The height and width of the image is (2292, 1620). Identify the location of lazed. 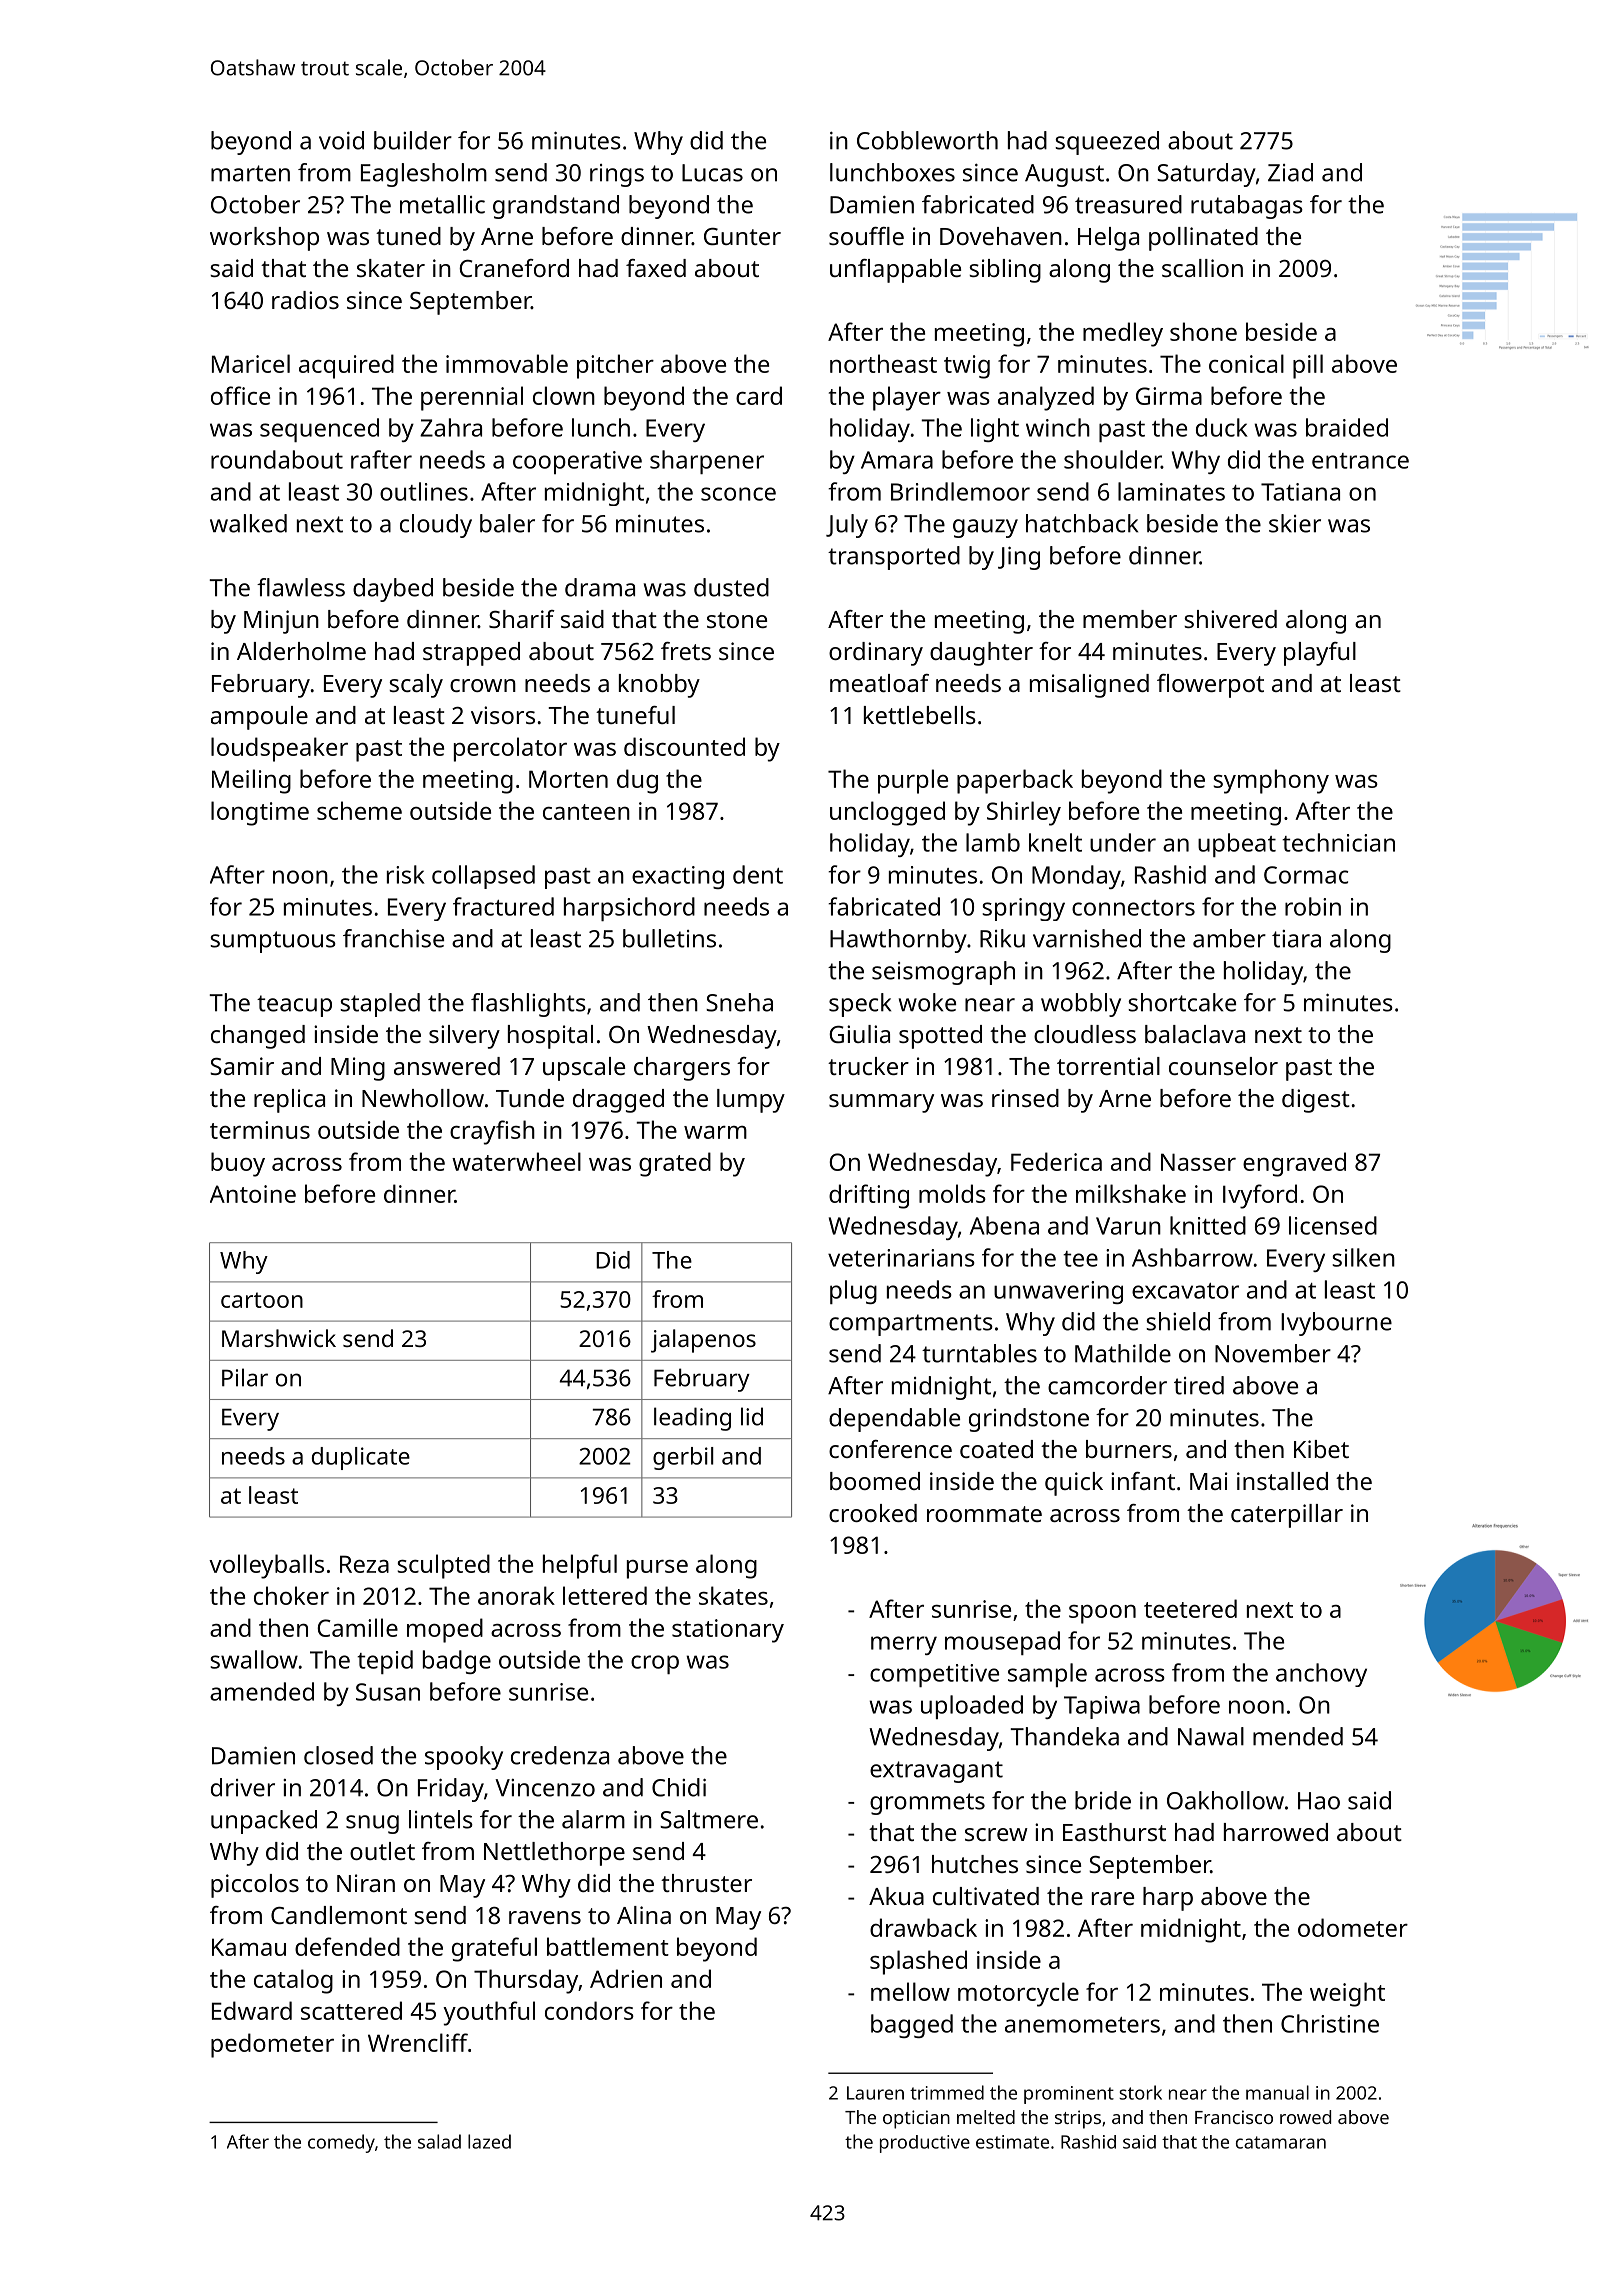
(489, 2141).
